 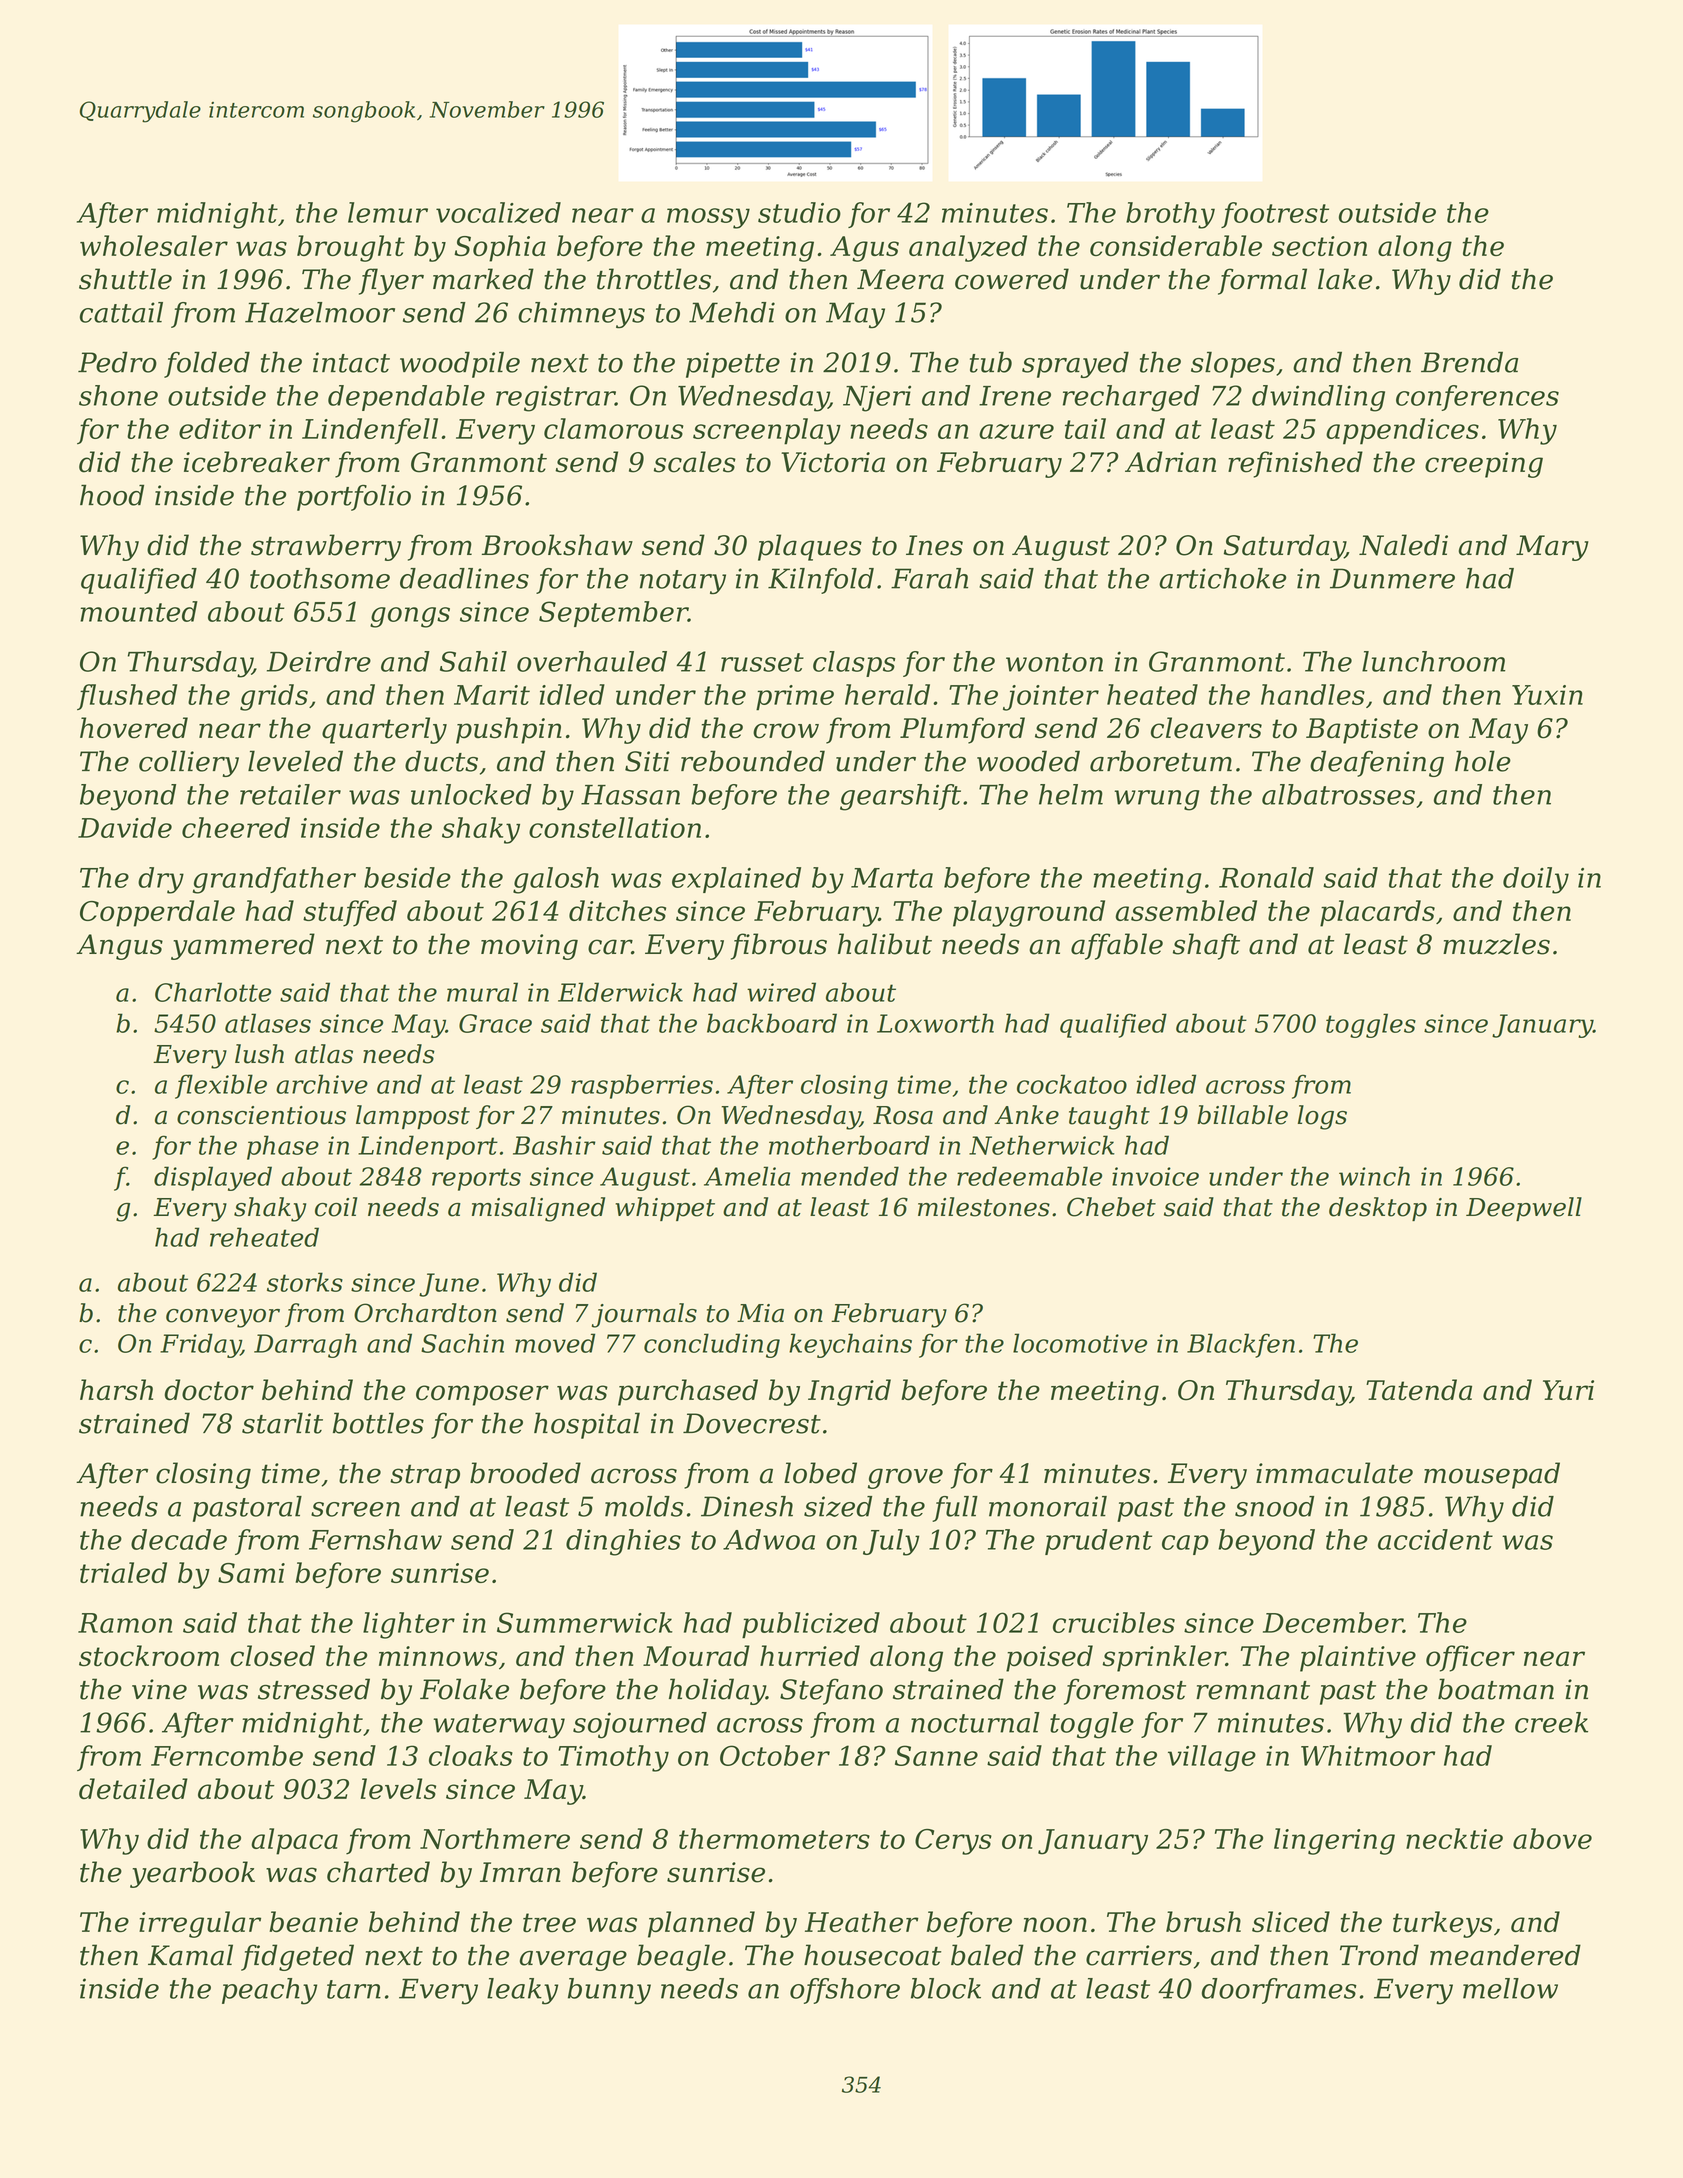 I want to click on prudent, so click(x=1098, y=1542).
